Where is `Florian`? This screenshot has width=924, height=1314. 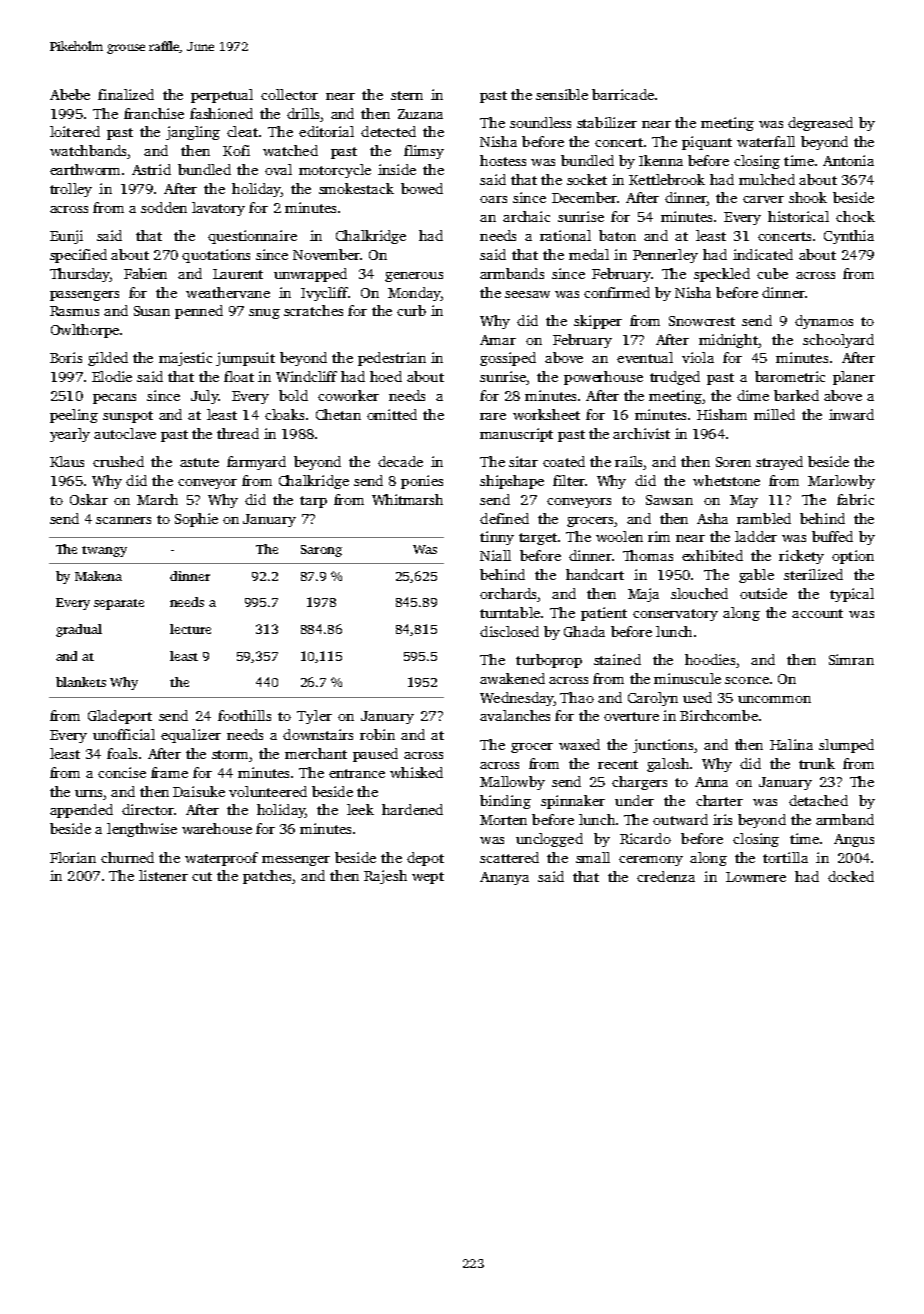 Florian is located at coordinates (73, 857).
